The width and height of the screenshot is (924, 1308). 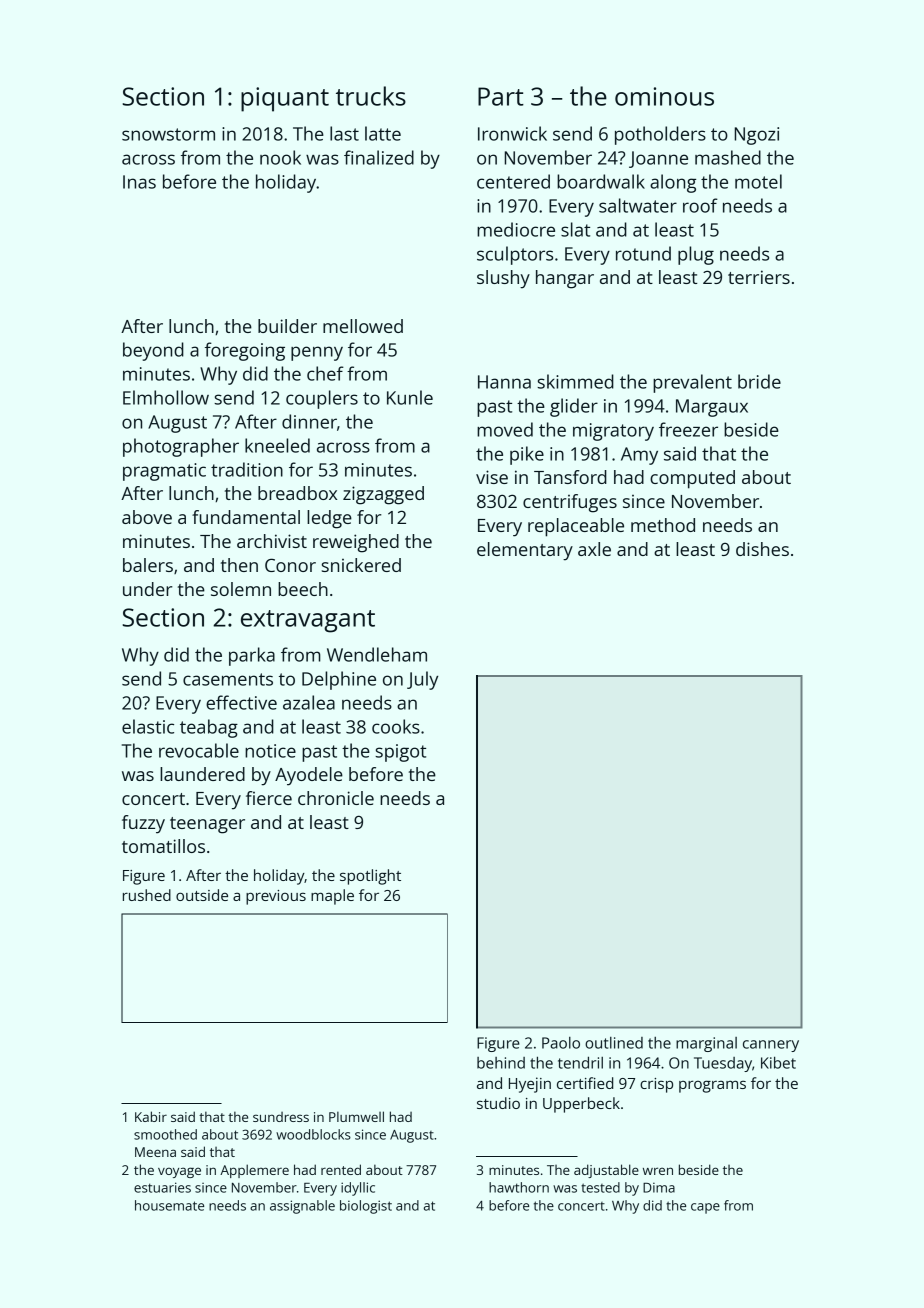 I want to click on piquant, so click(x=285, y=99).
